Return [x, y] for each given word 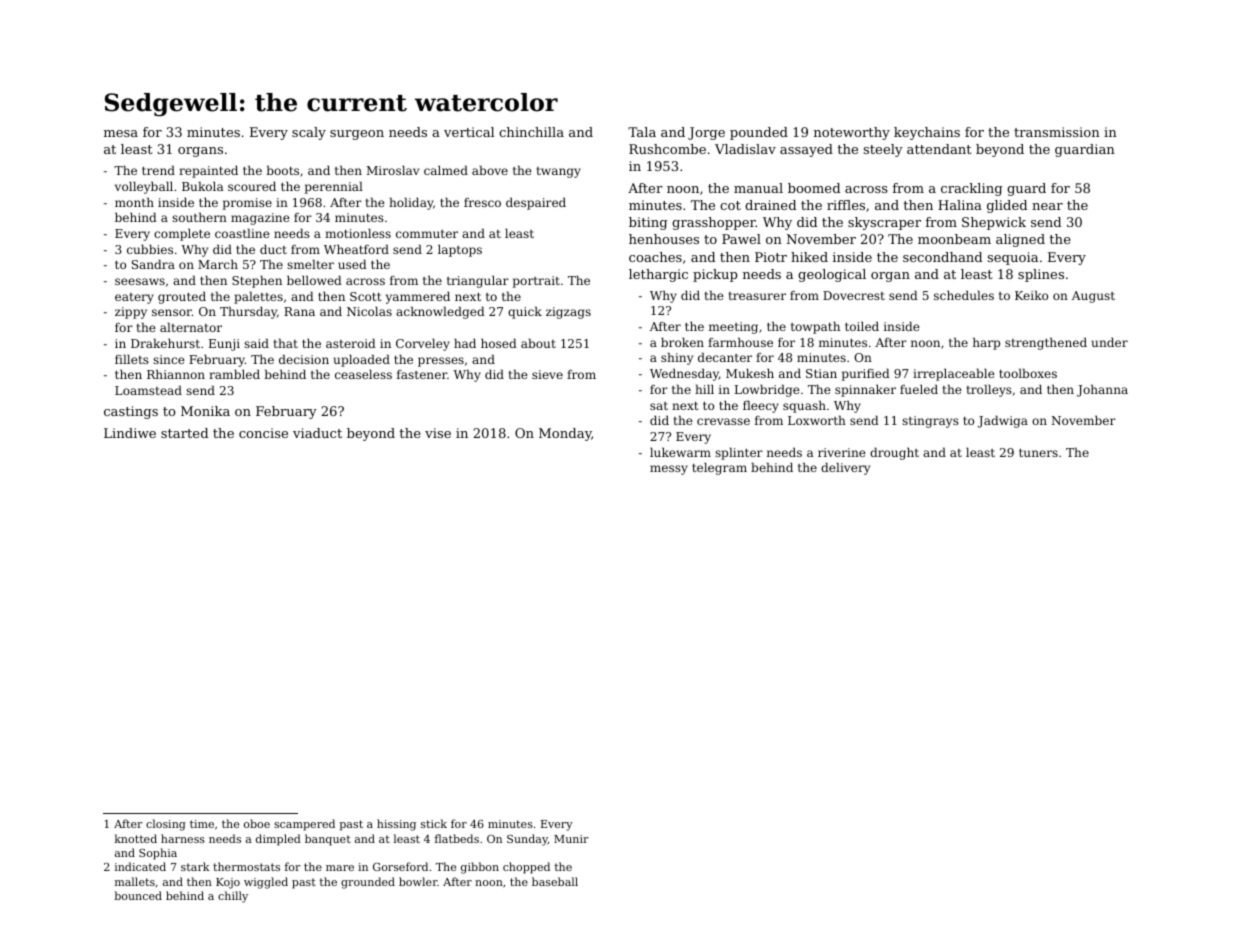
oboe [257, 823]
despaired [536, 203]
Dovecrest [854, 295]
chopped [526, 868]
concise [263, 433]
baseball [555, 881]
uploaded [362, 360]
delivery [845, 468]
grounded [368, 883]
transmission [1057, 132]
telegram [719, 468]
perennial [334, 187]
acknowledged [440, 312]
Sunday [527, 840]
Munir [571, 839]
